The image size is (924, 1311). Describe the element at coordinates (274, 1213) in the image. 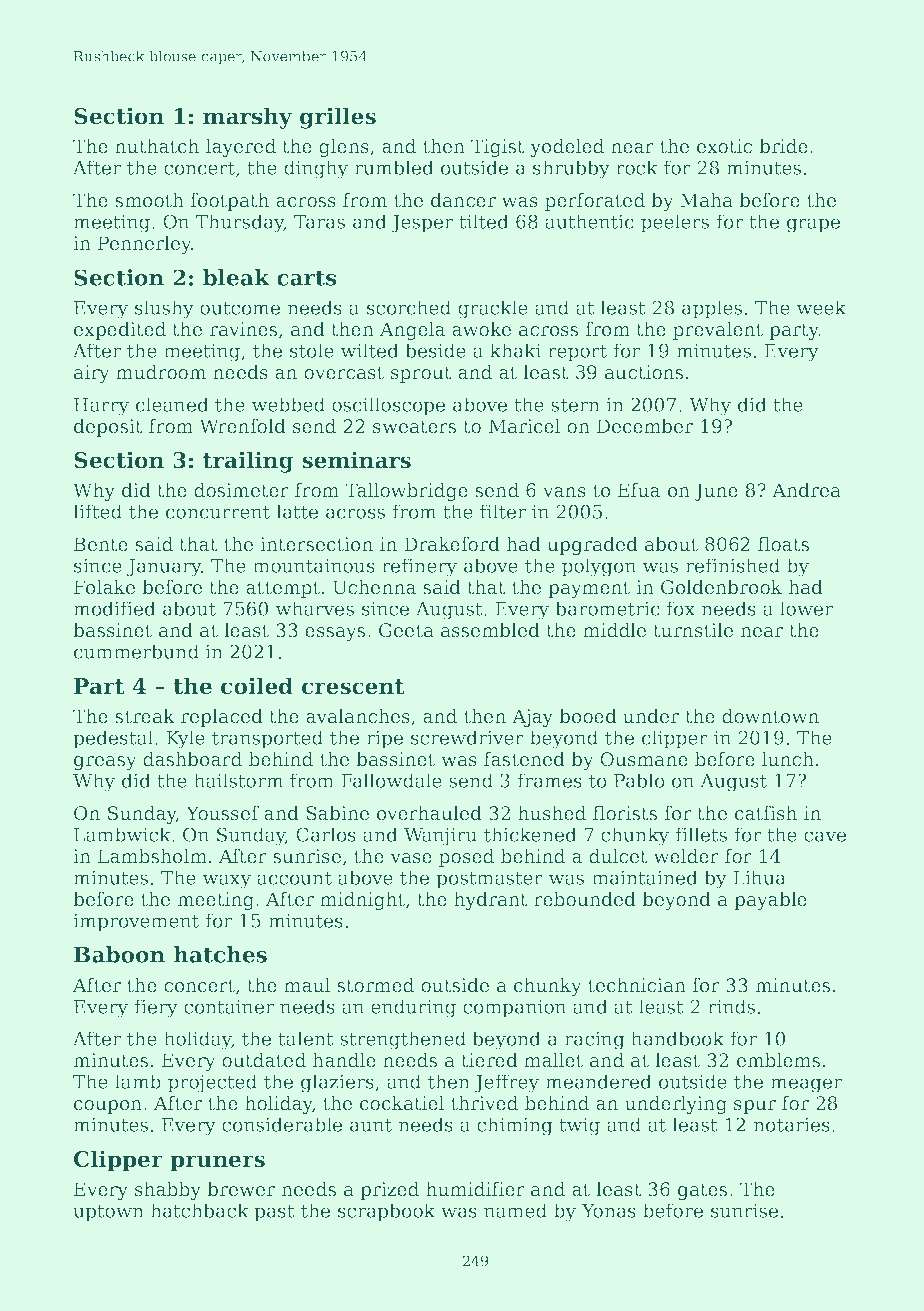

I see `past` at that location.
